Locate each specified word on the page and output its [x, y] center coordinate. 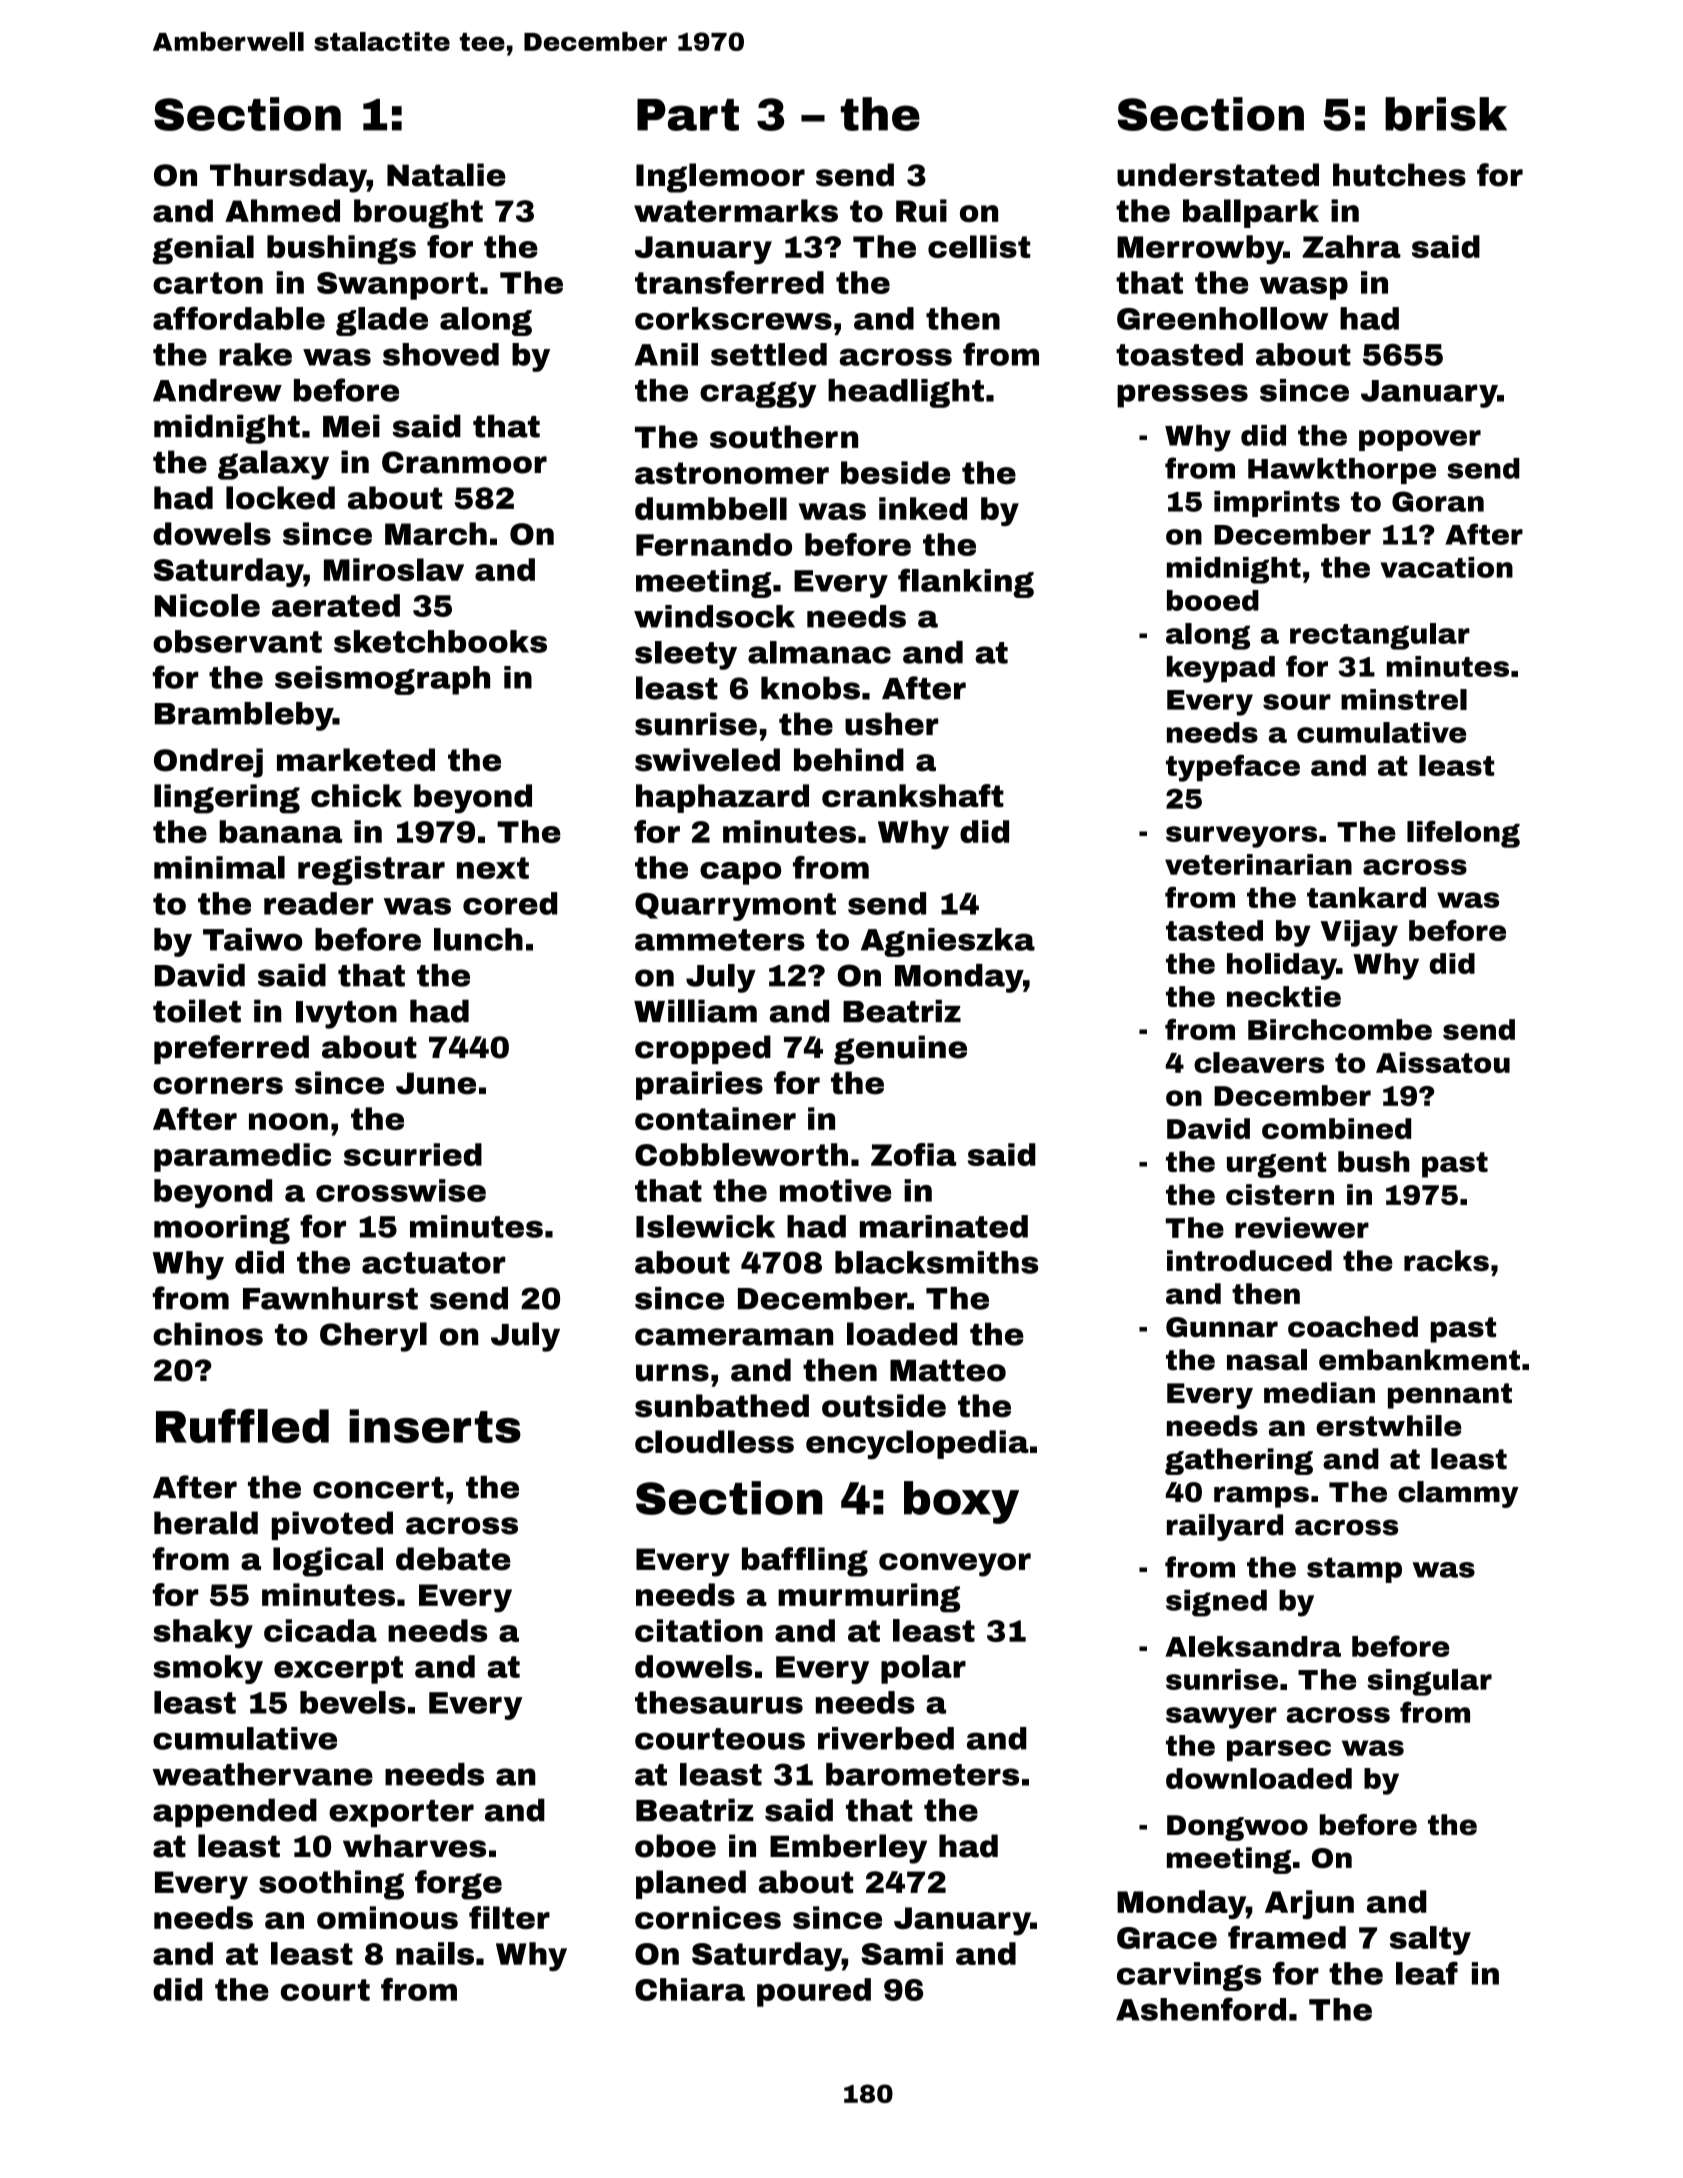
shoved [441, 354]
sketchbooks [440, 641]
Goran [1438, 501]
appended [235, 1812]
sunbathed [722, 1406]
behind [849, 760]
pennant [1450, 1396]
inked [923, 508]
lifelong [1463, 834]
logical [328, 1562]
